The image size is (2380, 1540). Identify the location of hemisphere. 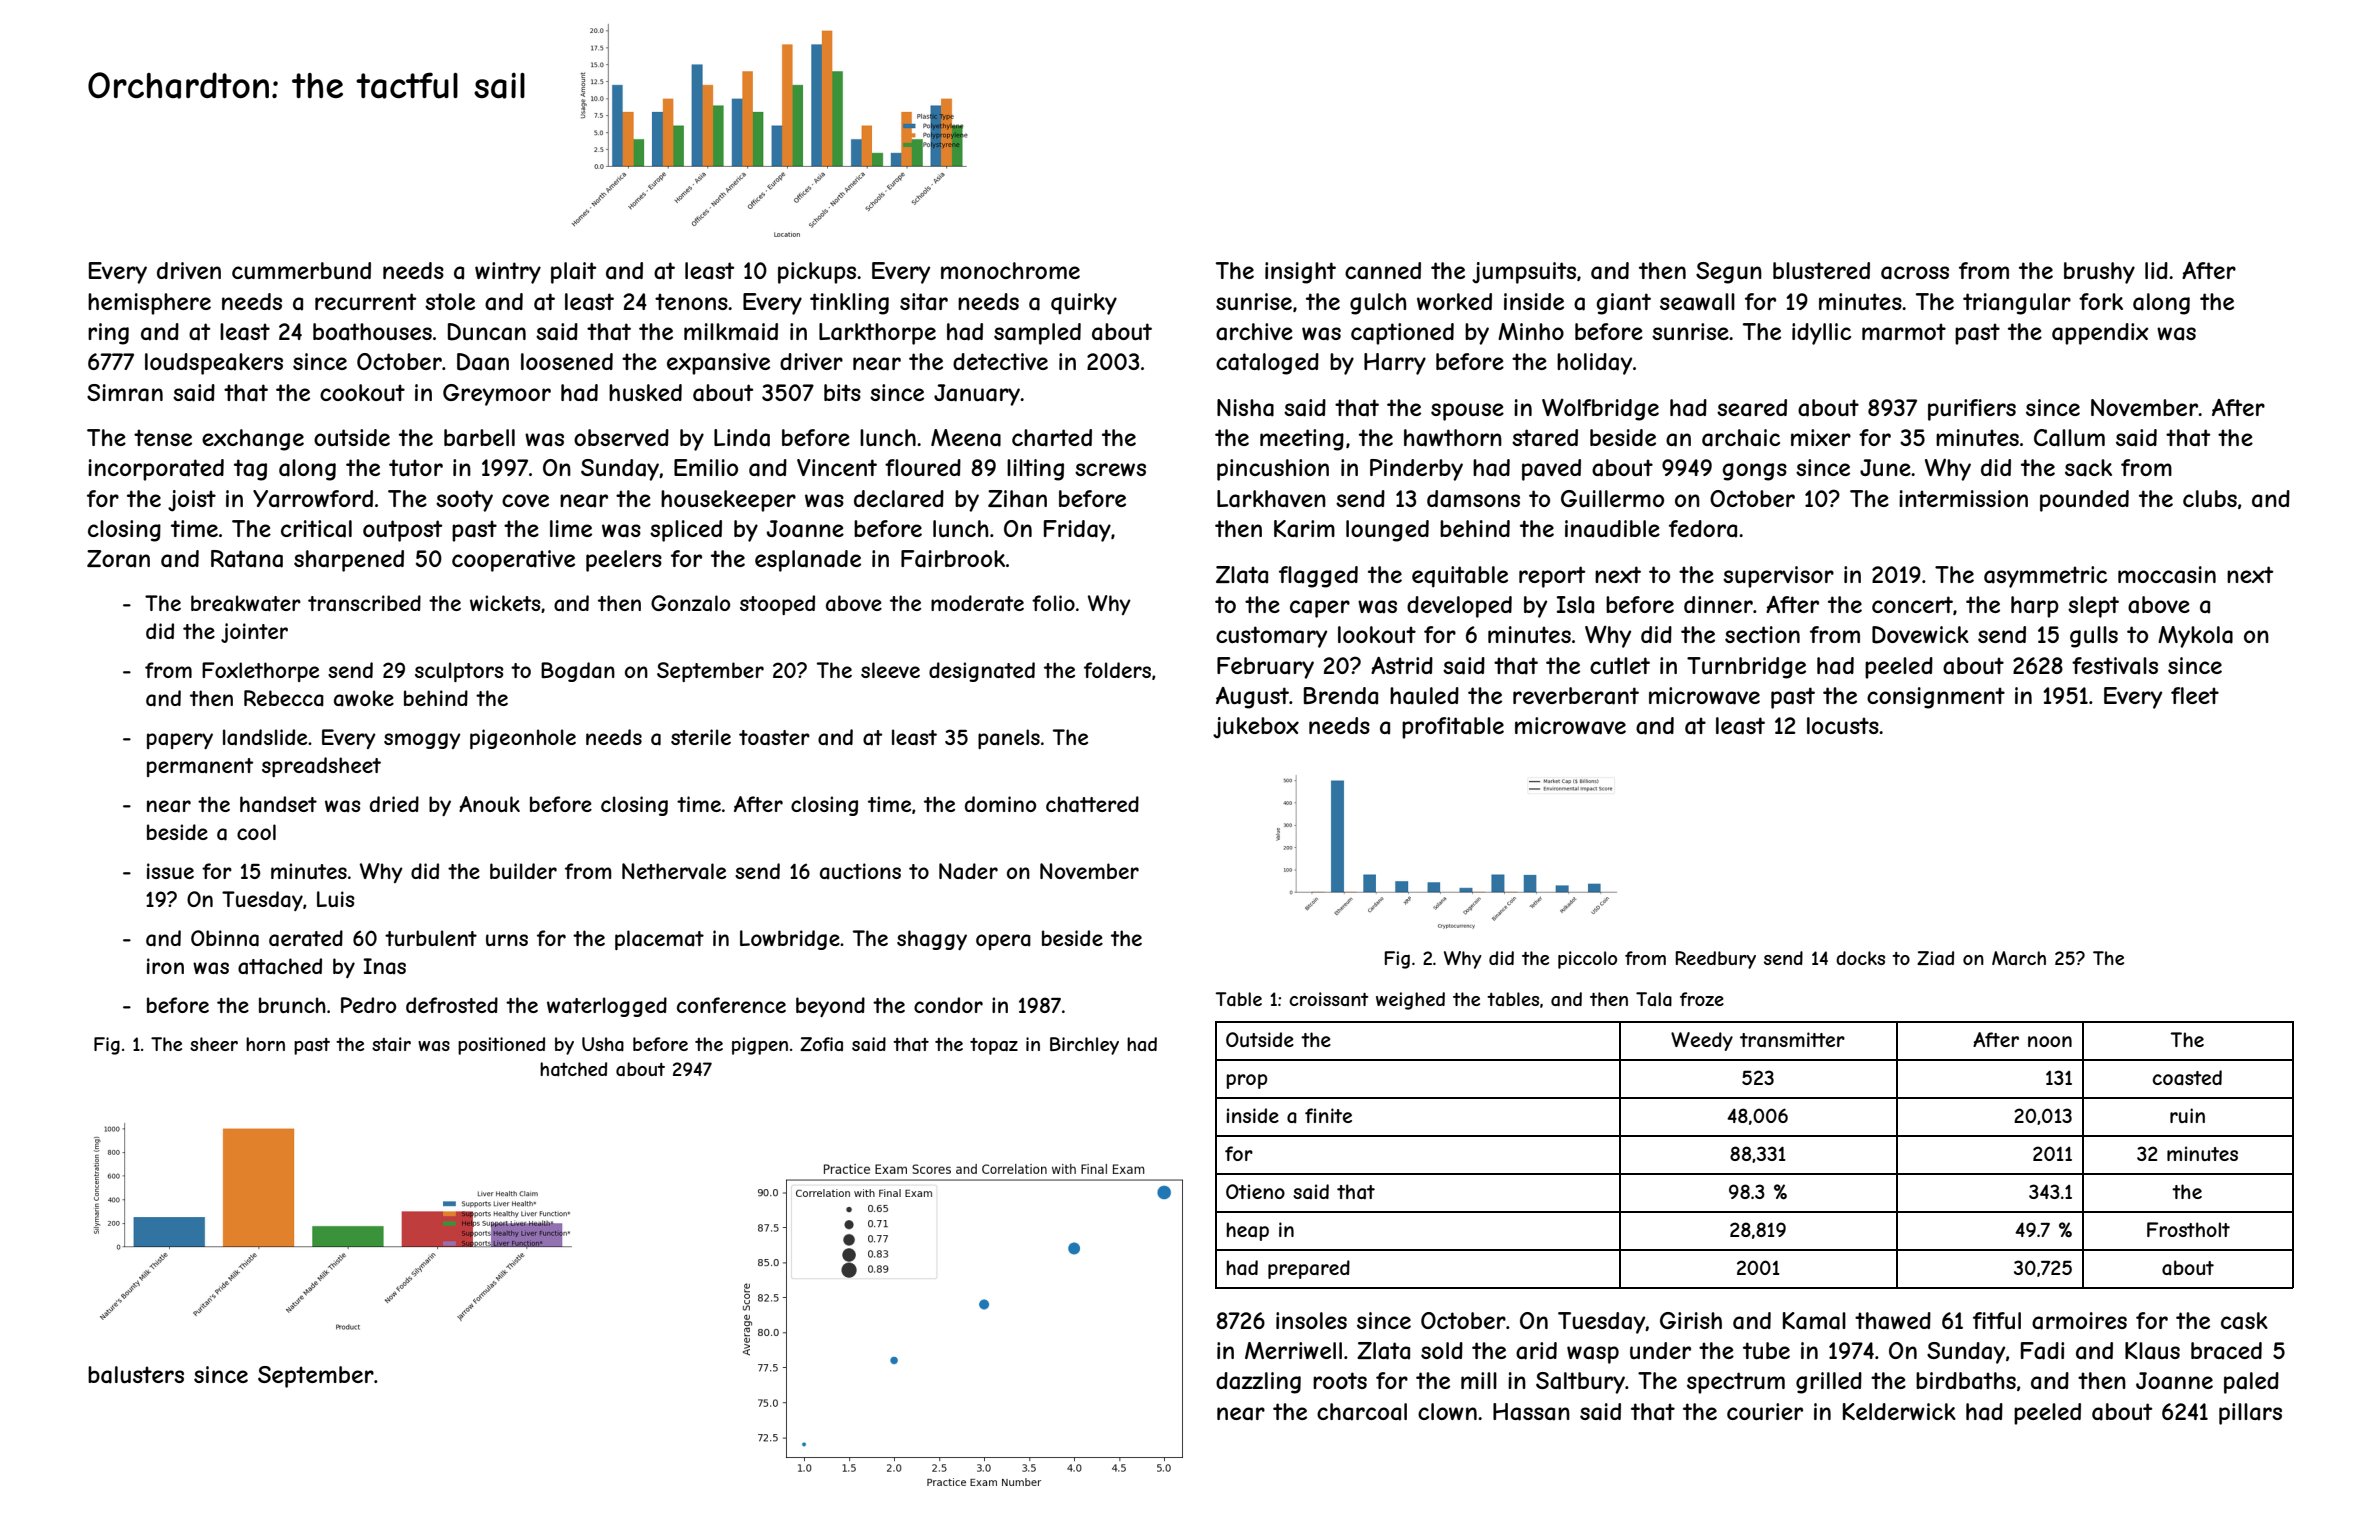
(149, 304).
